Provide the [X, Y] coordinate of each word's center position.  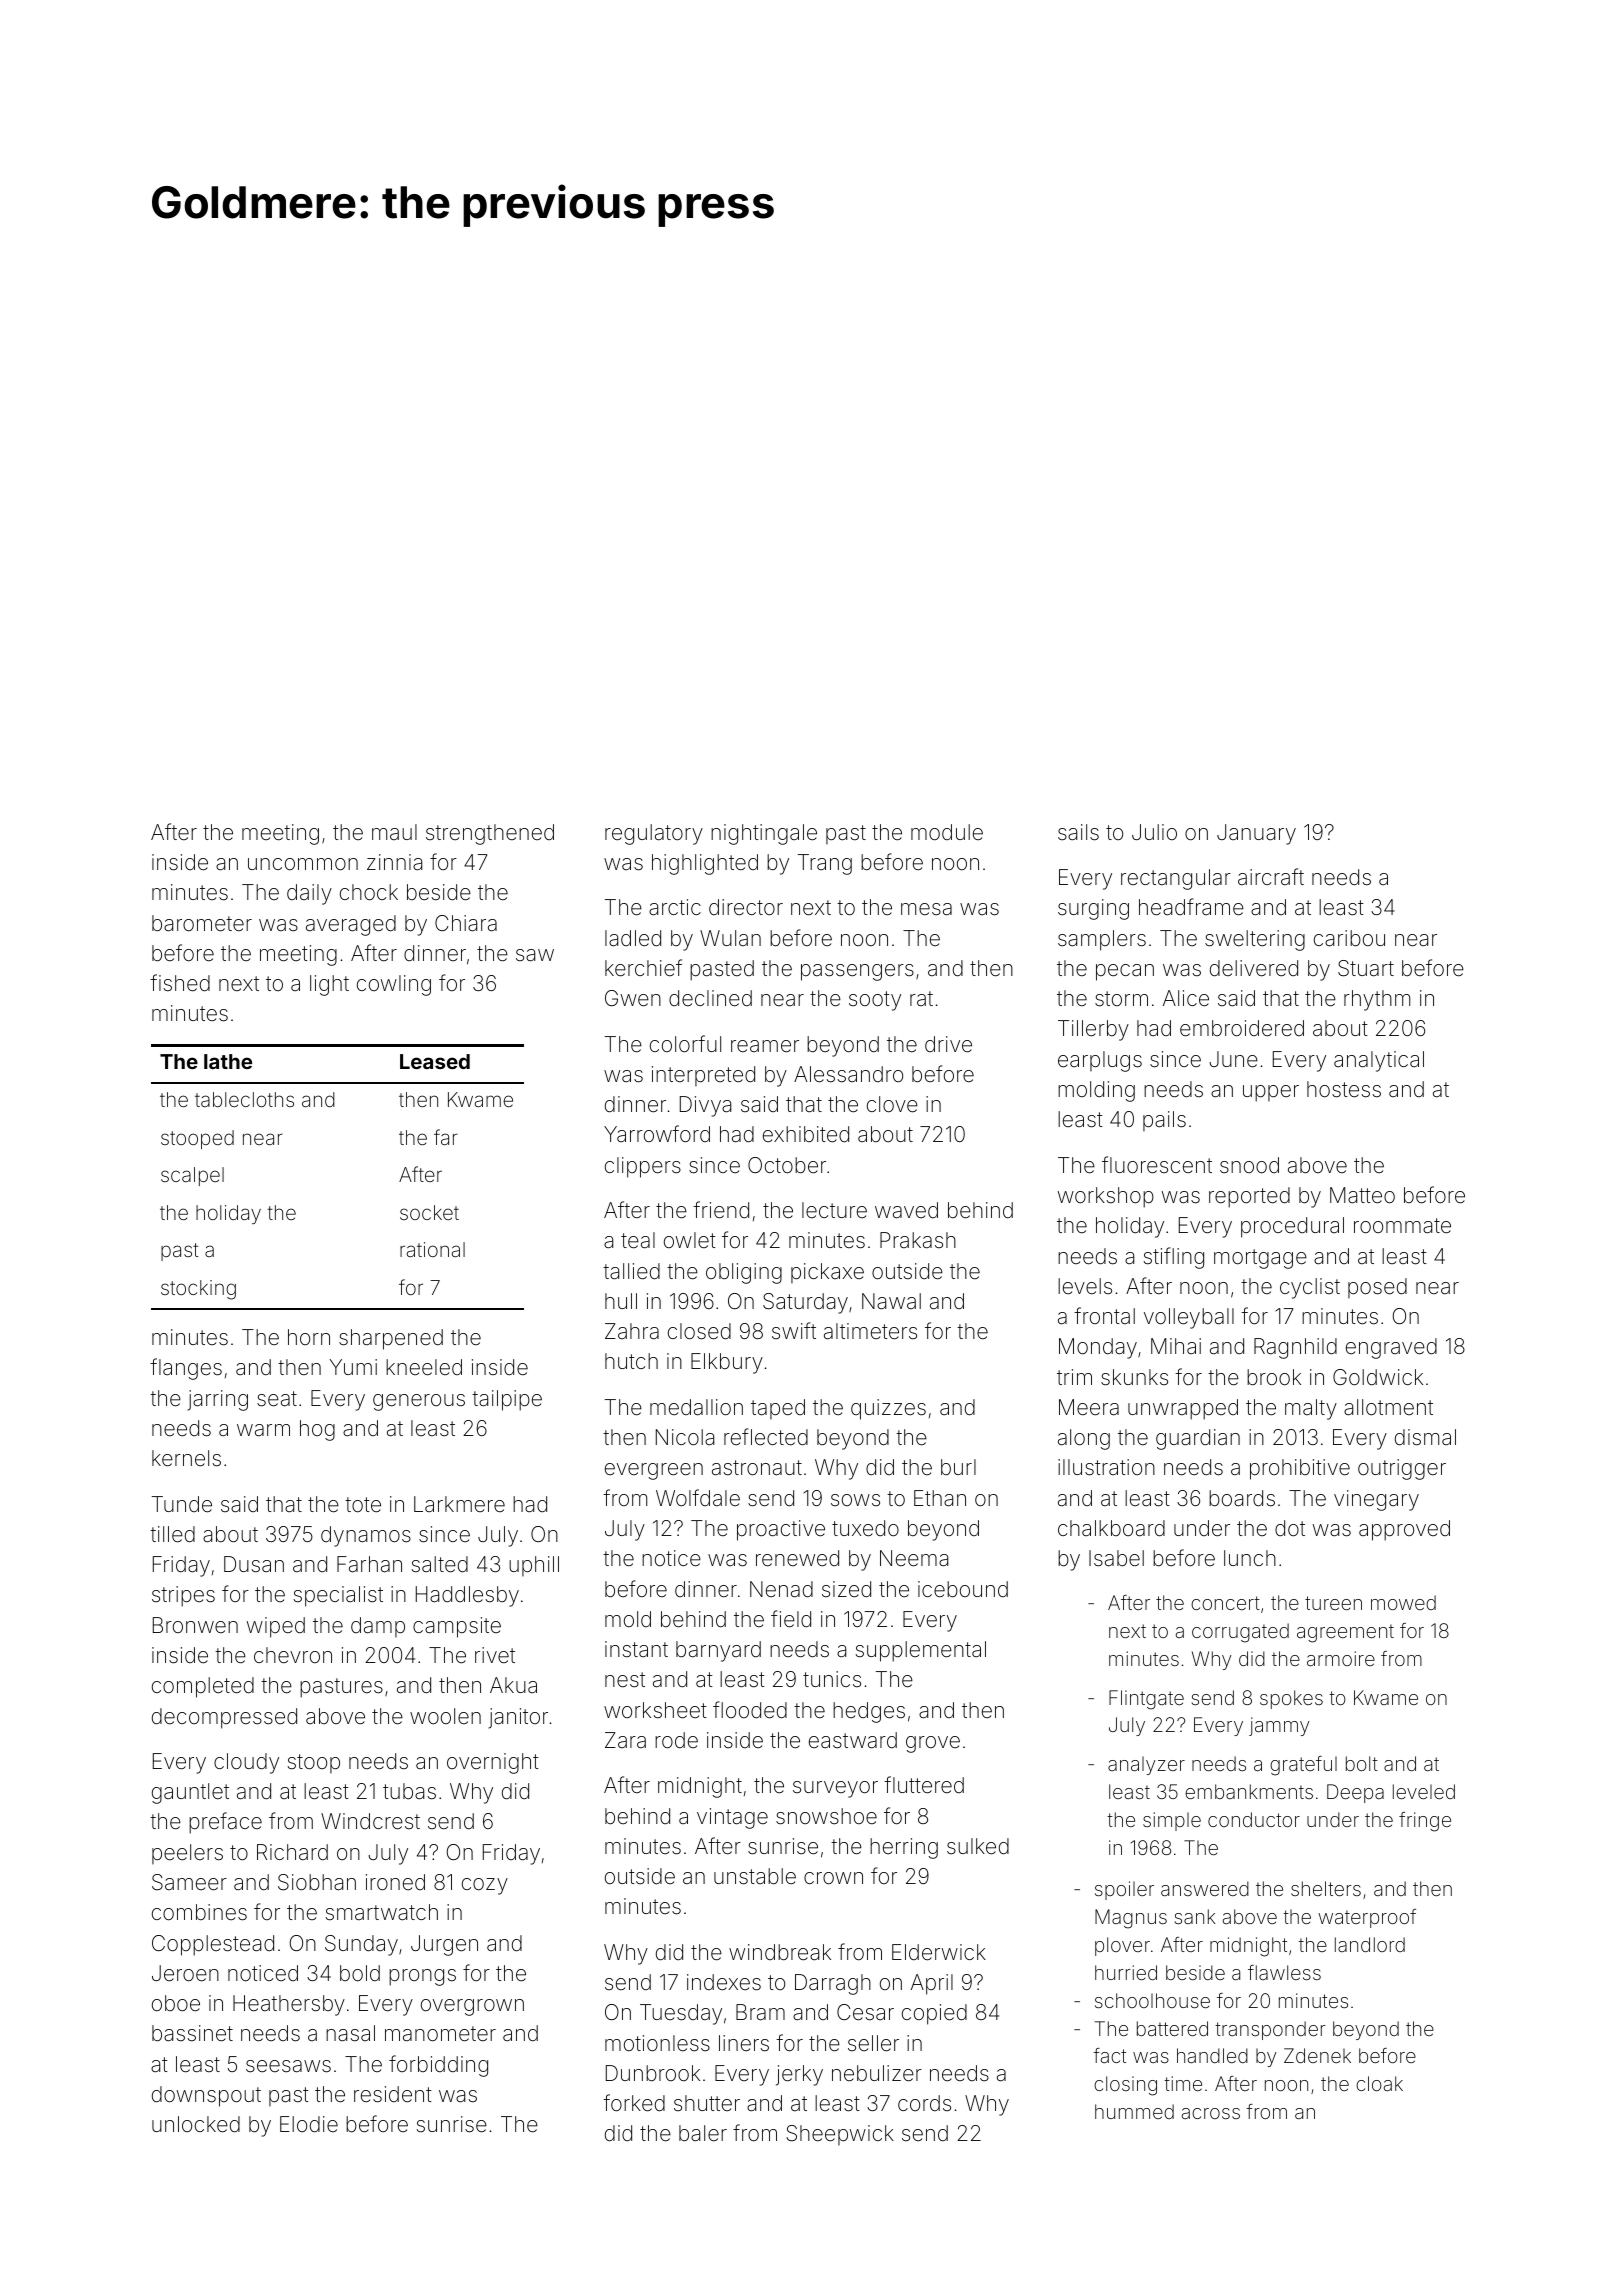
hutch [631, 1361]
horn [309, 1337]
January [1256, 834]
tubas [409, 1791]
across [1211, 2113]
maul [394, 832]
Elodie [309, 2124]
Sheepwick [840, 2135]
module [947, 832]
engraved [1391, 1348]
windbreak [780, 1952]
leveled [1424, 1791]
